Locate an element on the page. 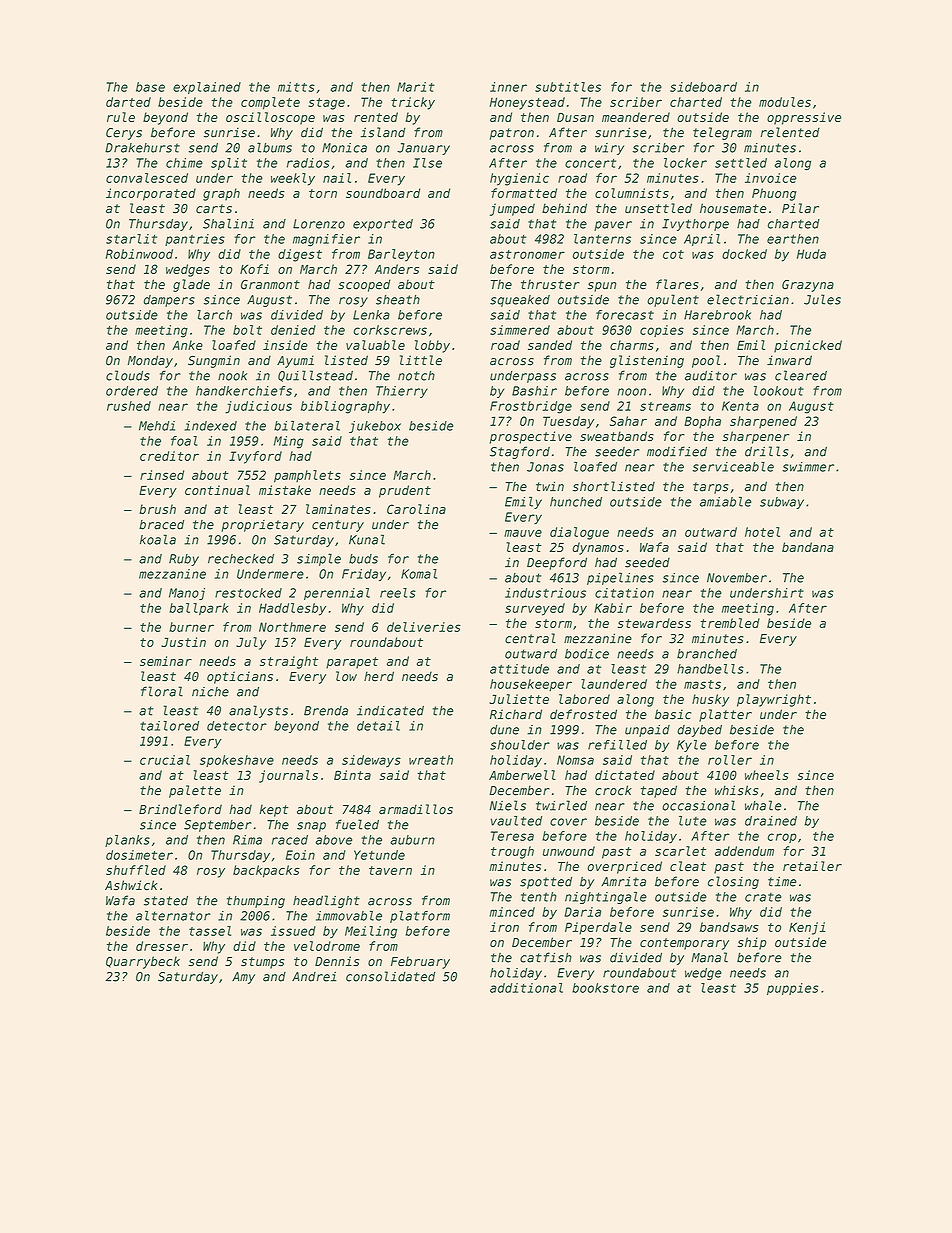 The width and height of the document is (952, 1233). Ivythorpe is located at coordinates (695, 225).
